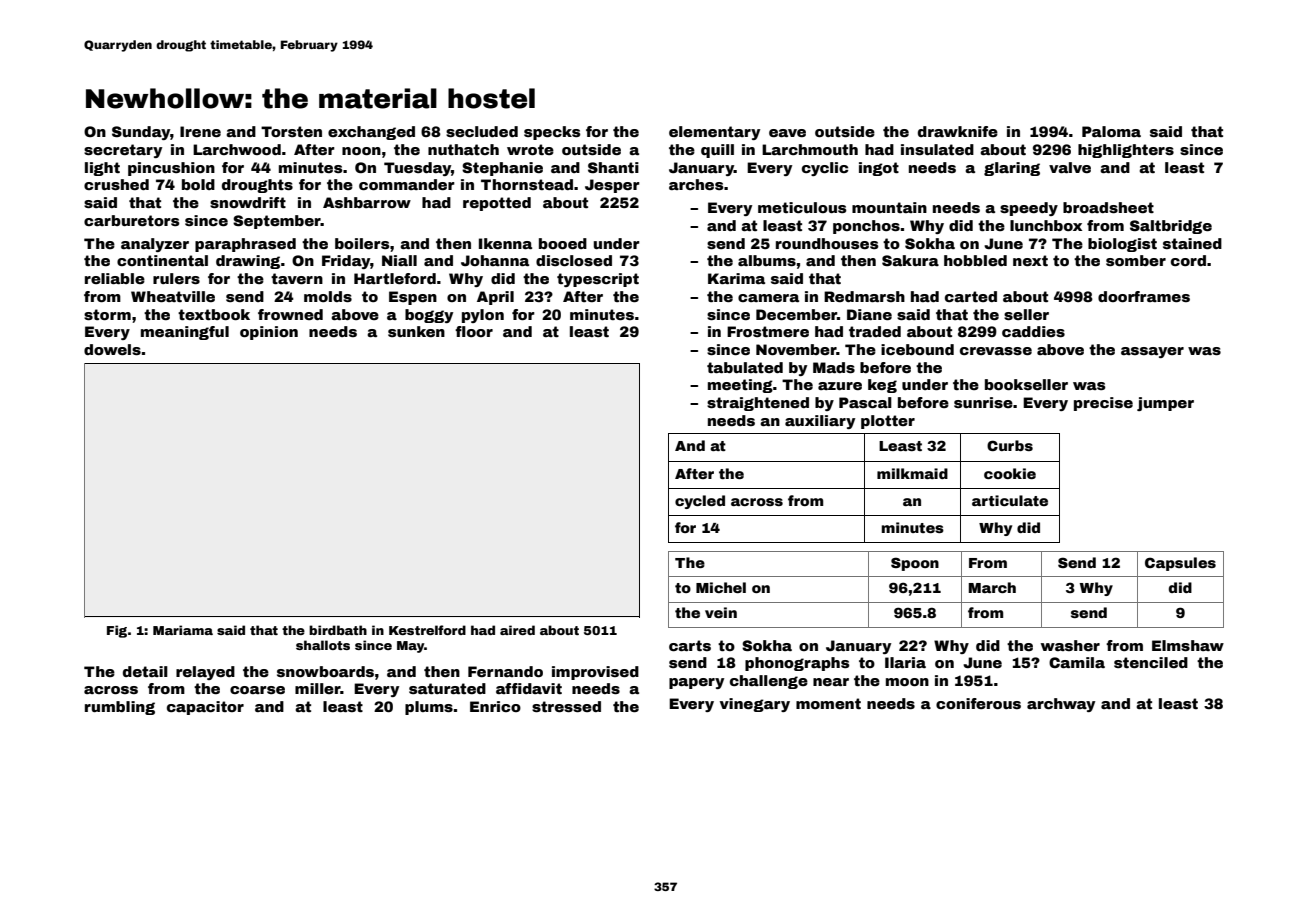 This document has width=1308, height=924. I want to click on detail, so click(145, 671).
